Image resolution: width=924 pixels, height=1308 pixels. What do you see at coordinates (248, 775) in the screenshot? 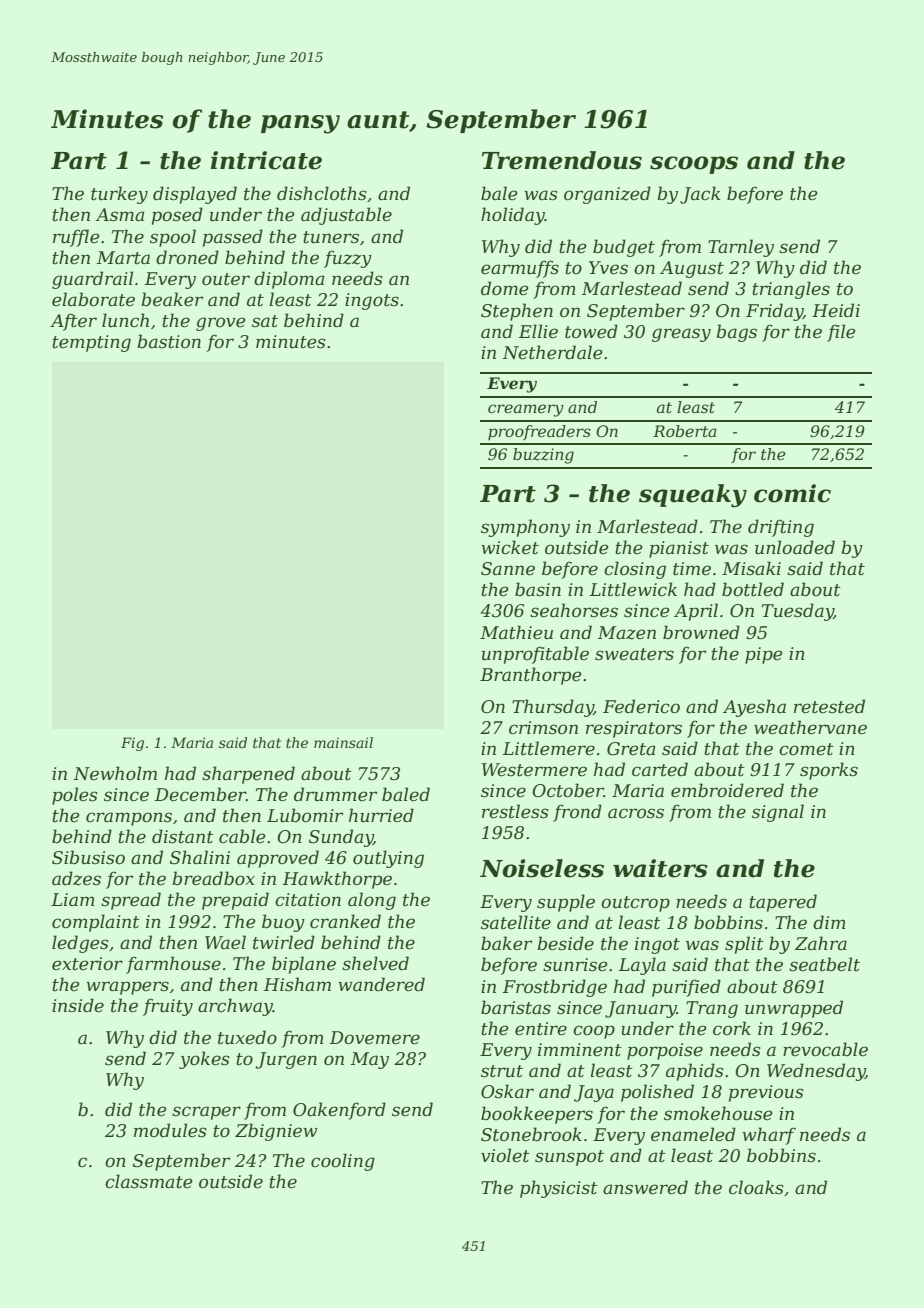
I see `sharpened` at bounding box center [248, 775].
